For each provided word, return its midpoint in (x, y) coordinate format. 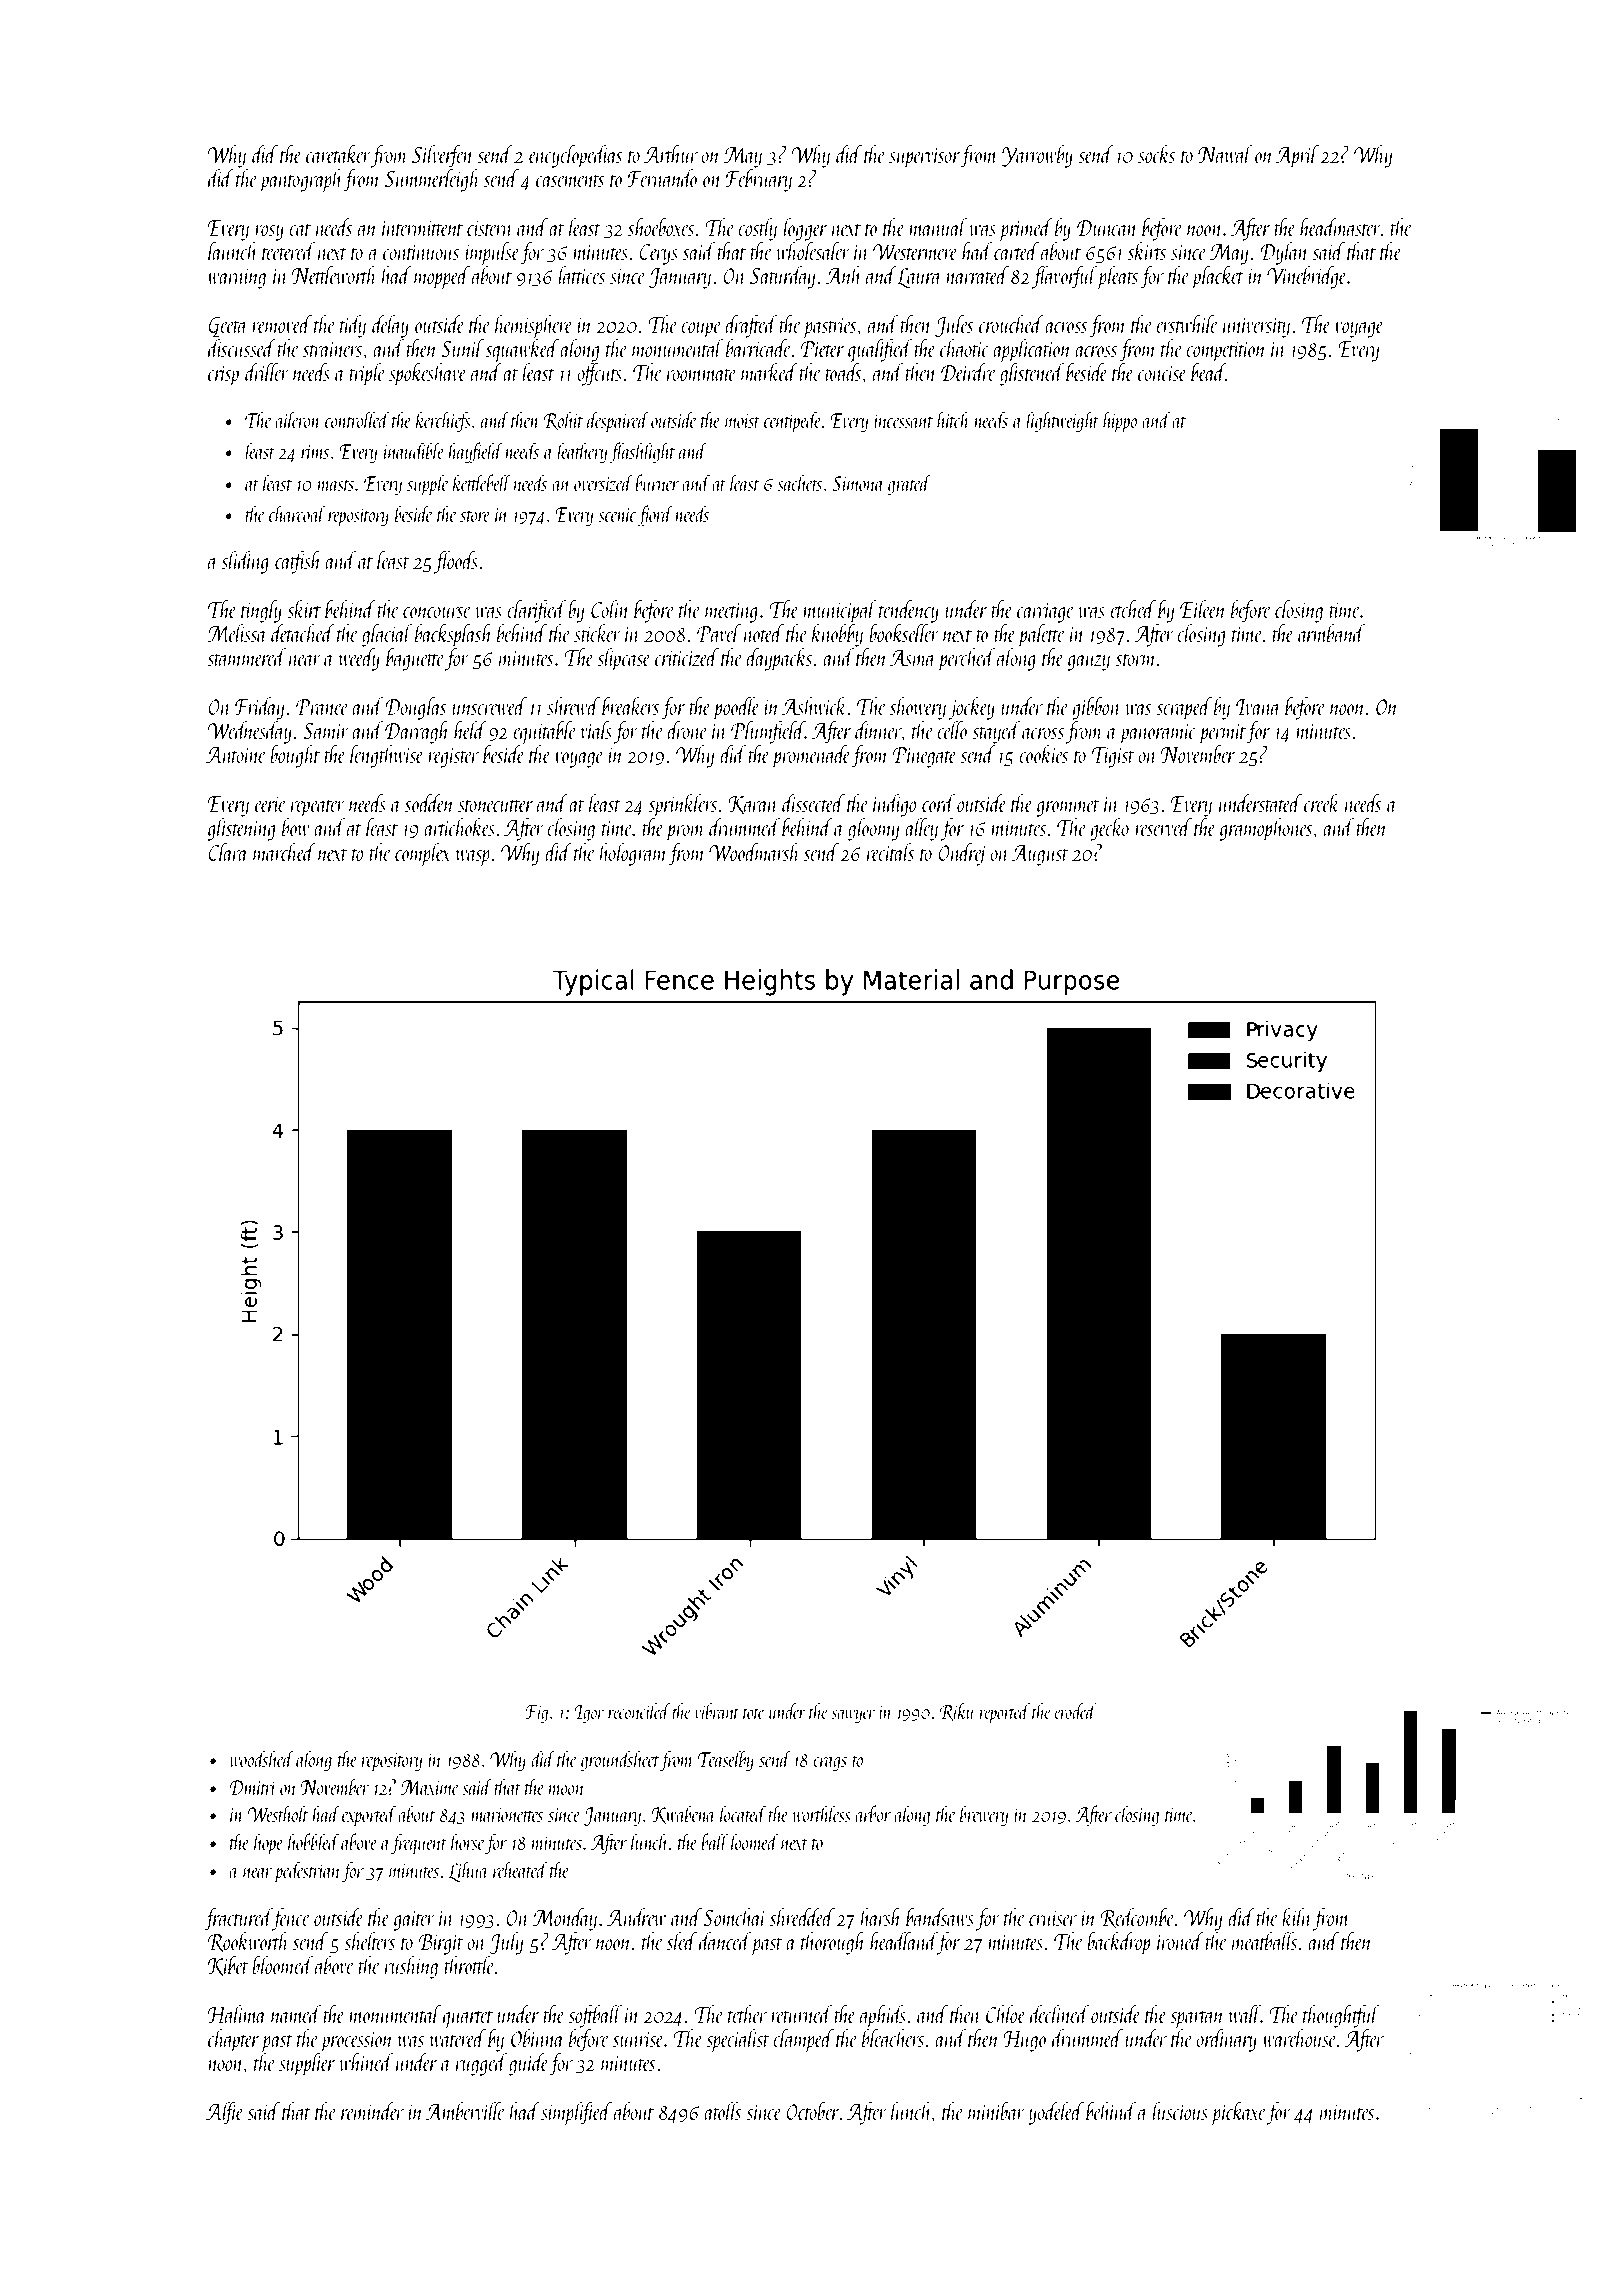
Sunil (462, 348)
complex (423, 854)
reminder (372, 2111)
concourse (437, 612)
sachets (799, 482)
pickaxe (1239, 2113)
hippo (1120, 422)
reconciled (639, 1711)
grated (909, 484)
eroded (1075, 1711)
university (1256, 328)
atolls (722, 2111)
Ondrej (961, 854)
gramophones (1266, 829)
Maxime (430, 1787)
